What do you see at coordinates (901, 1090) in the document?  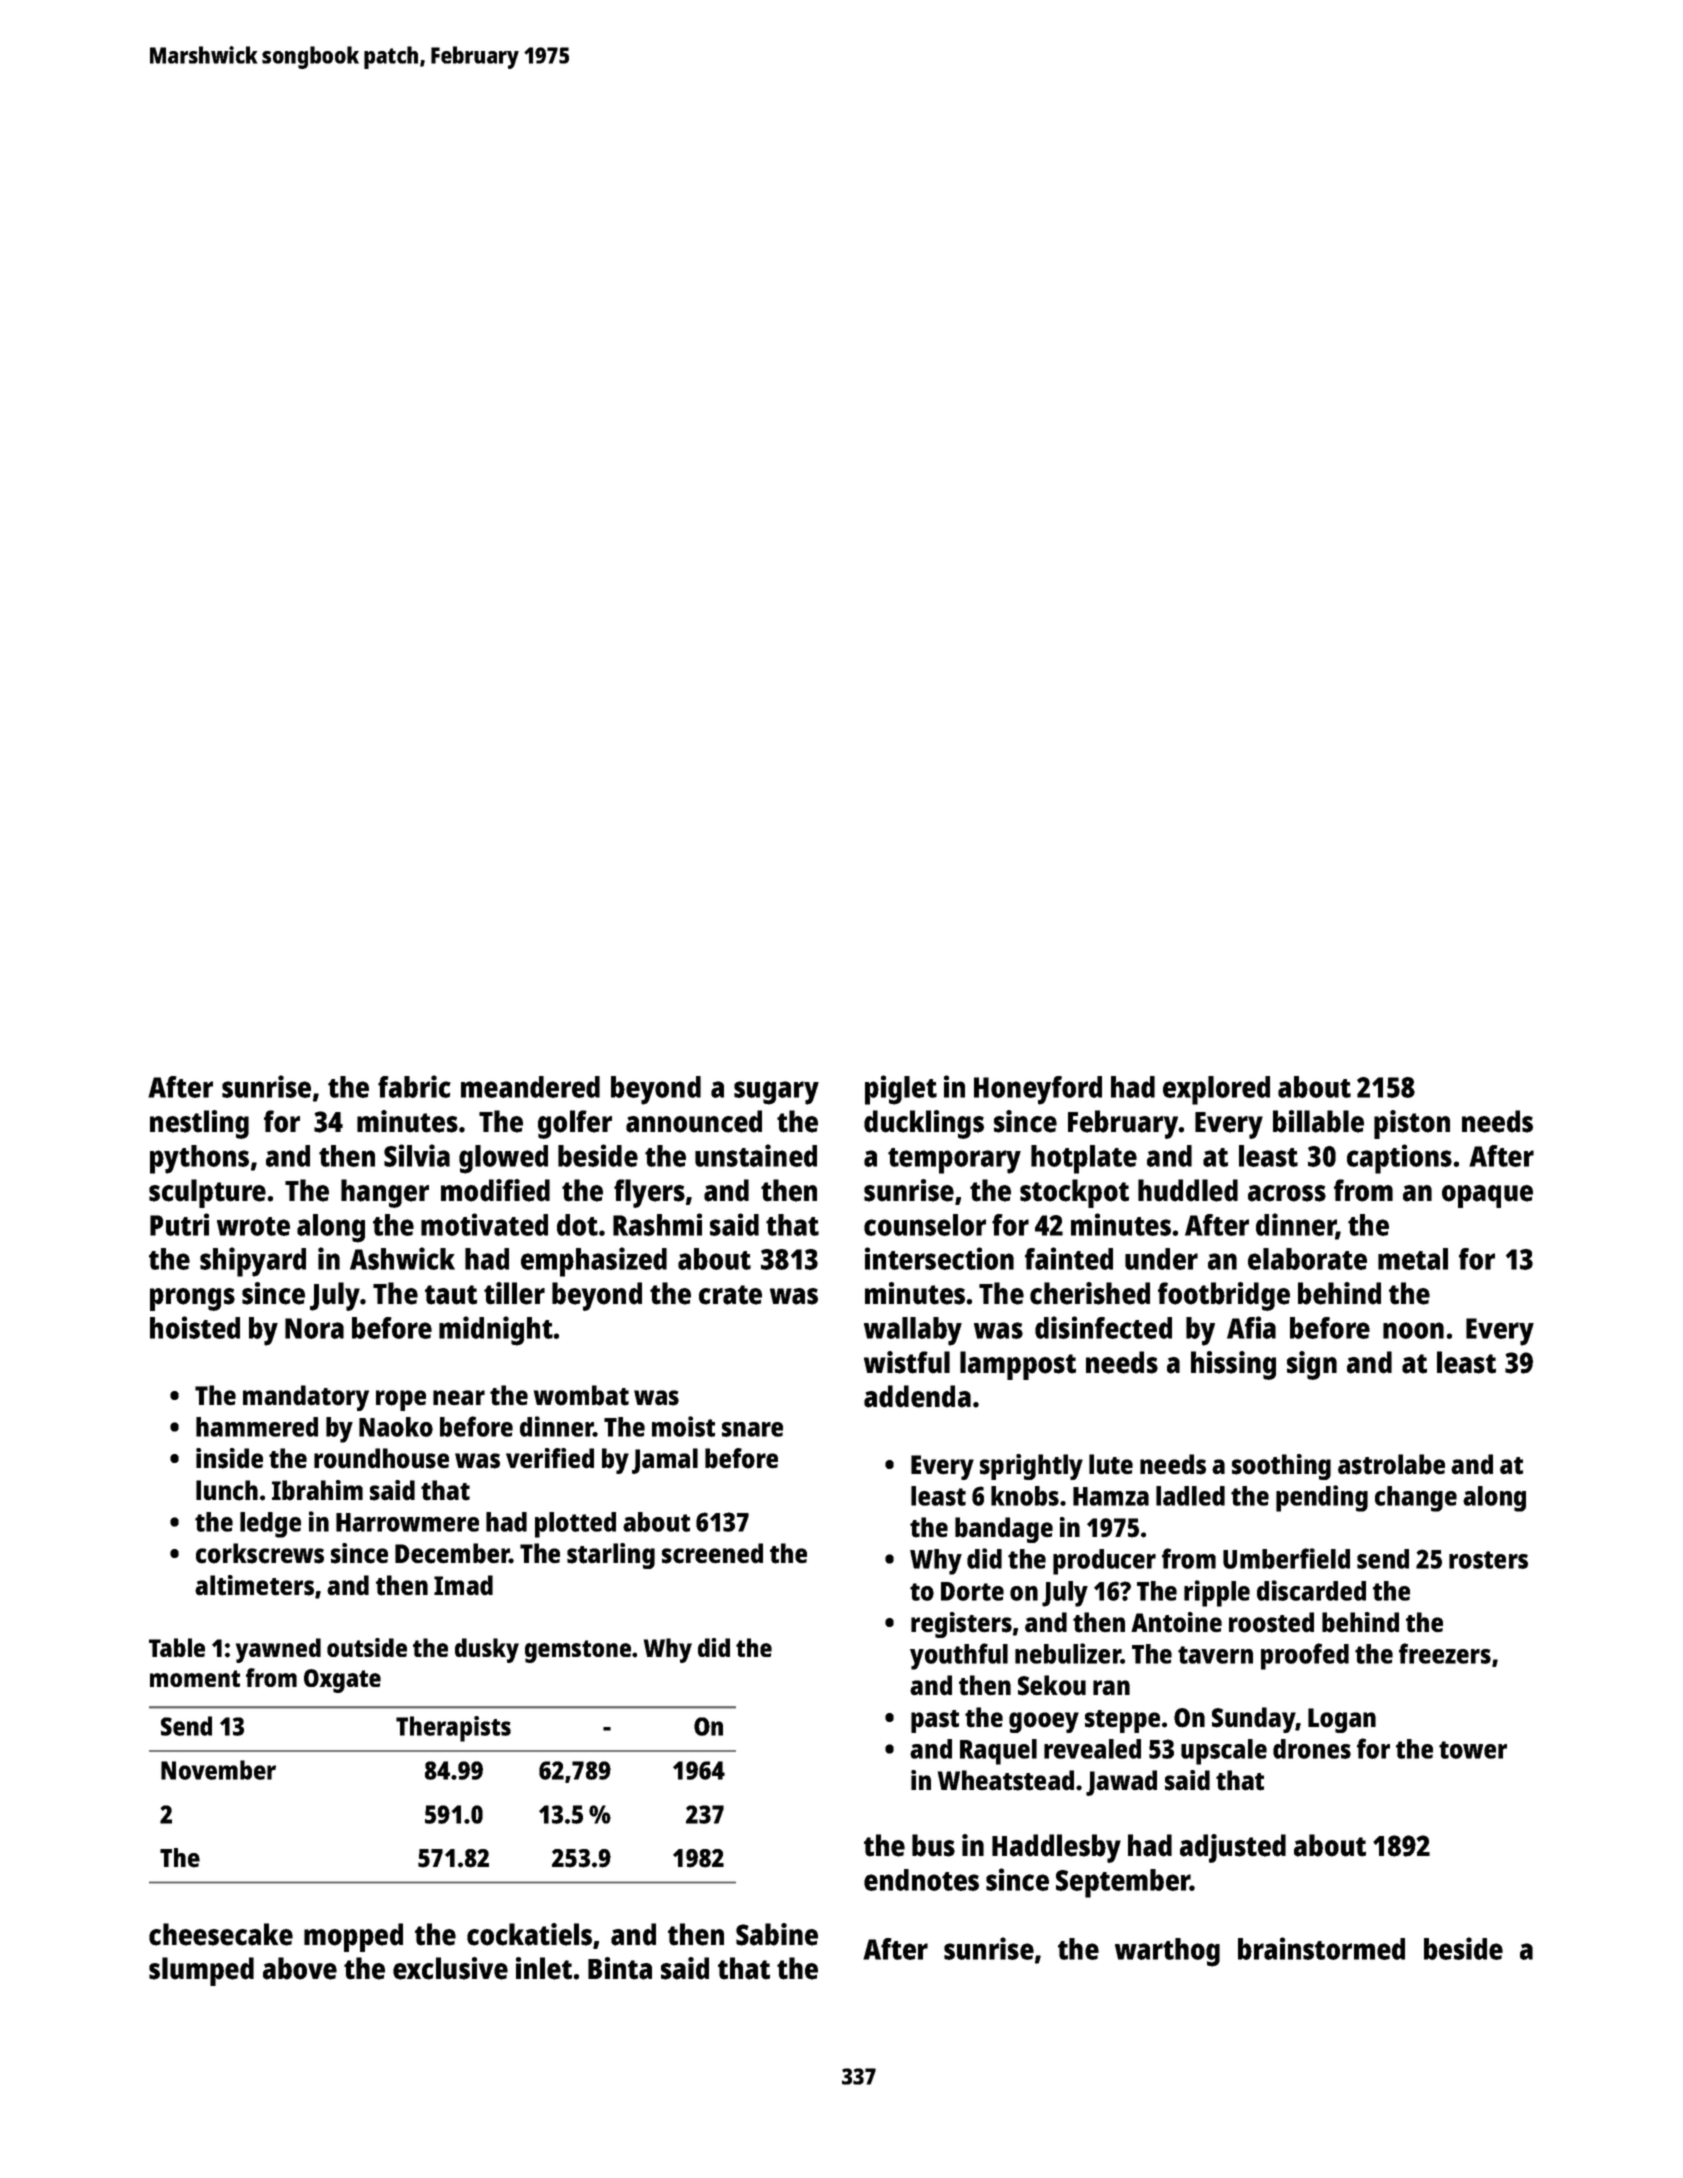 I see `piglet` at bounding box center [901, 1090].
